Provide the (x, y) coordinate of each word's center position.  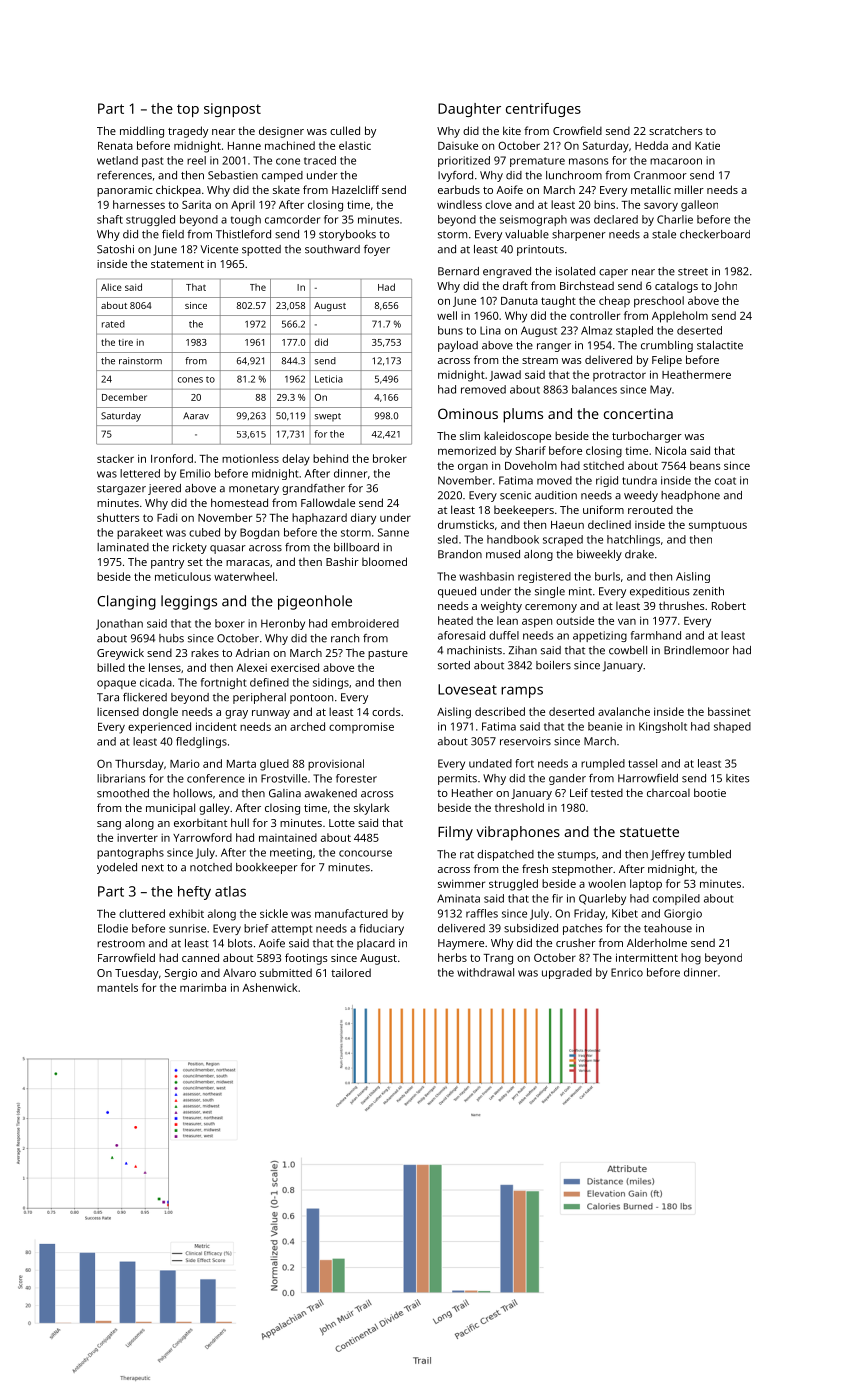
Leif (579, 792)
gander (567, 779)
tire (126, 342)
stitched (603, 465)
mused (503, 554)
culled (345, 130)
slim (470, 435)
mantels (117, 987)
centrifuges (543, 110)
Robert (729, 605)
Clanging (126, 602)
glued (274, 765)
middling (142, 132)
